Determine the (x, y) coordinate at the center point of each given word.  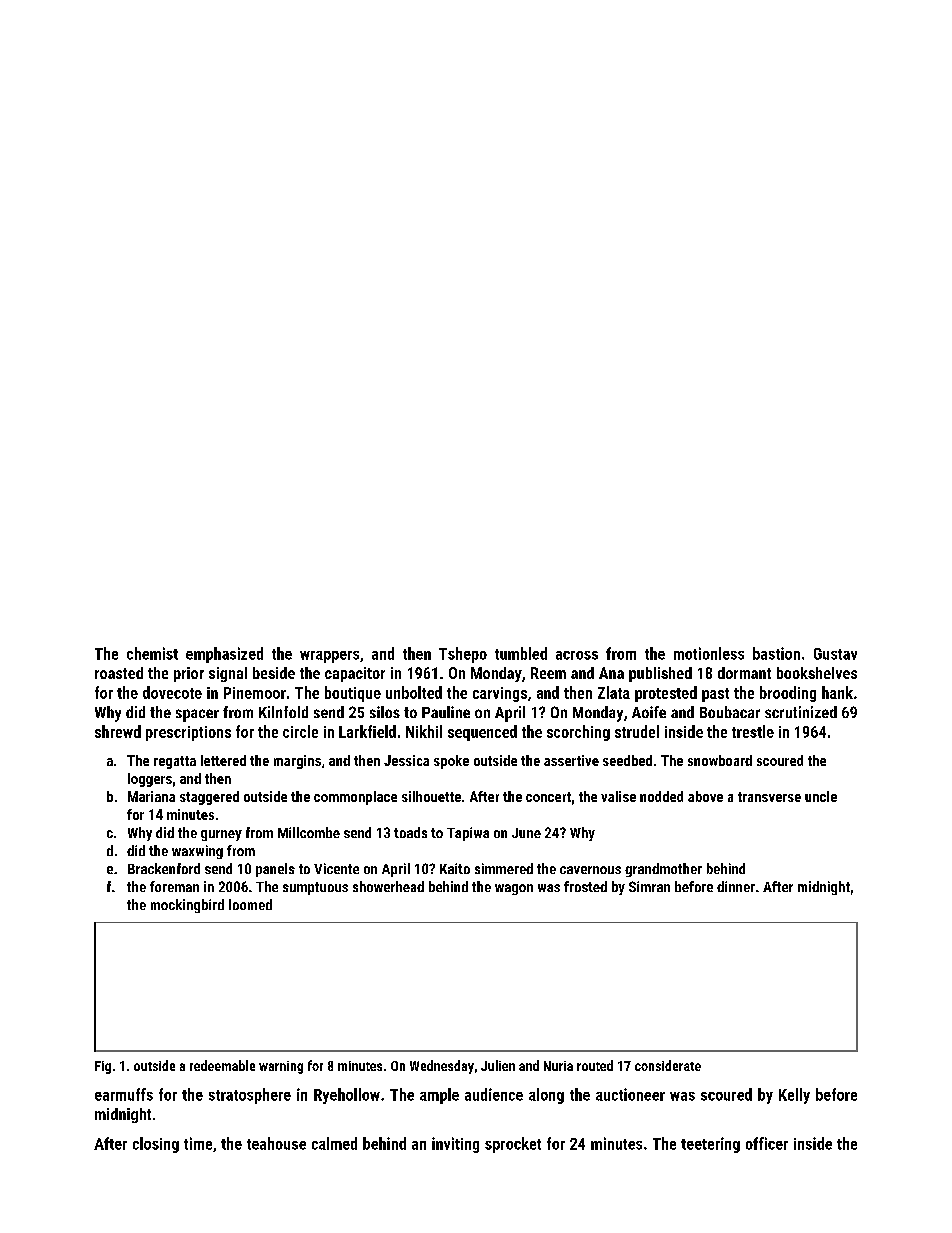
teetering (710, 1145)
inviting (455, 1145)
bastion (776, 653)
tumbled (521, 653)
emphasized (224, 655)
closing (156, 1145)
